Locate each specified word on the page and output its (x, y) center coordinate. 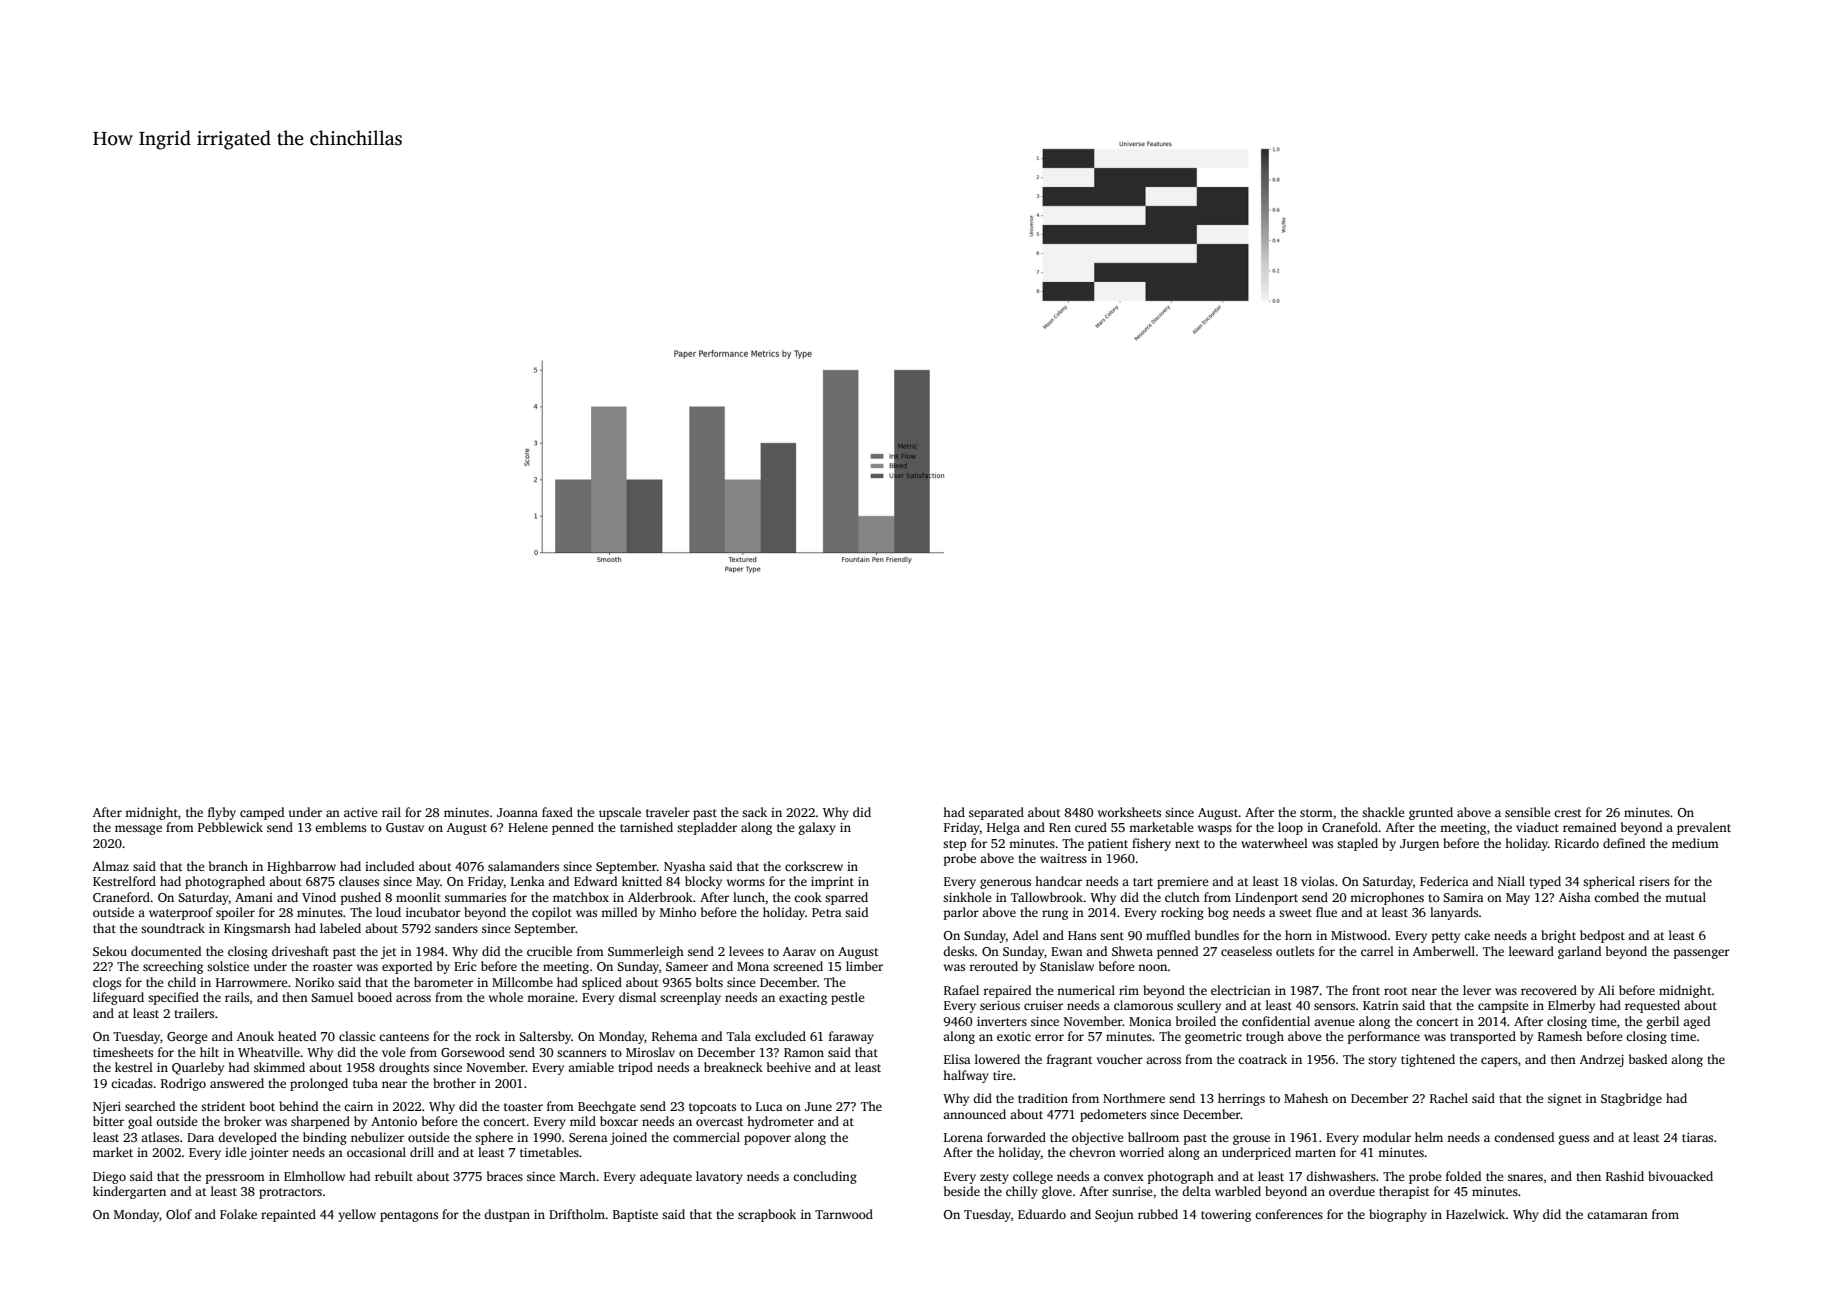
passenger (1702, 954)
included (389, 866)
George (187, 1038)
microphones (1387, 898)
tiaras (1697, 1137)
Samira (1464, 897)
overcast (719, 1122)
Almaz (111, 866)
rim (1129, 990)
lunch (749, 897)
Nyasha (685, 867)
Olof (179, 1214)
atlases (160, 1137)
